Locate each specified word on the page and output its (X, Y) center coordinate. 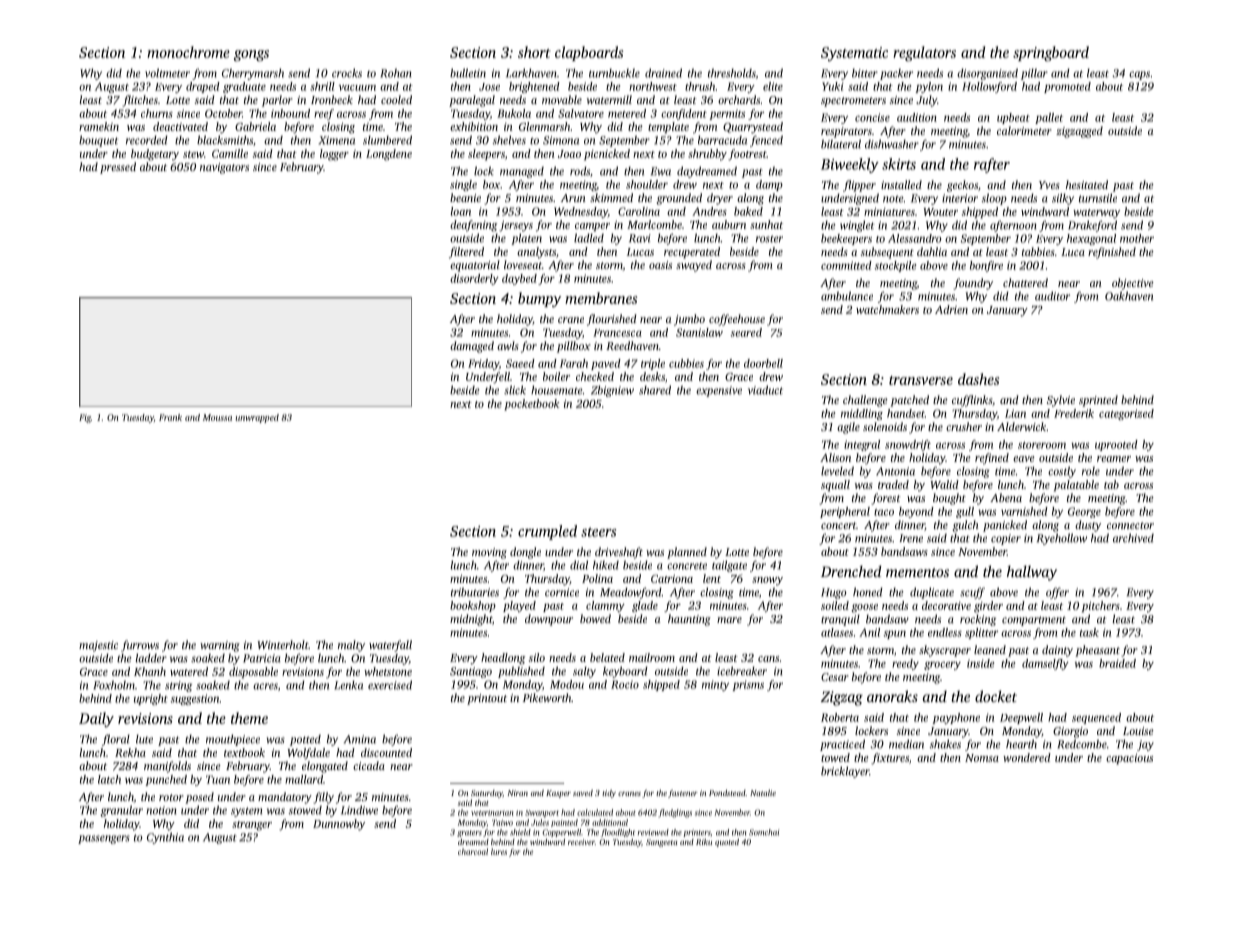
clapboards (589, 53)
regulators (924, 53)
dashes (978, 379)
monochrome (188, 52)
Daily (96, 719)
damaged (472, 347)
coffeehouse (737, 320)
